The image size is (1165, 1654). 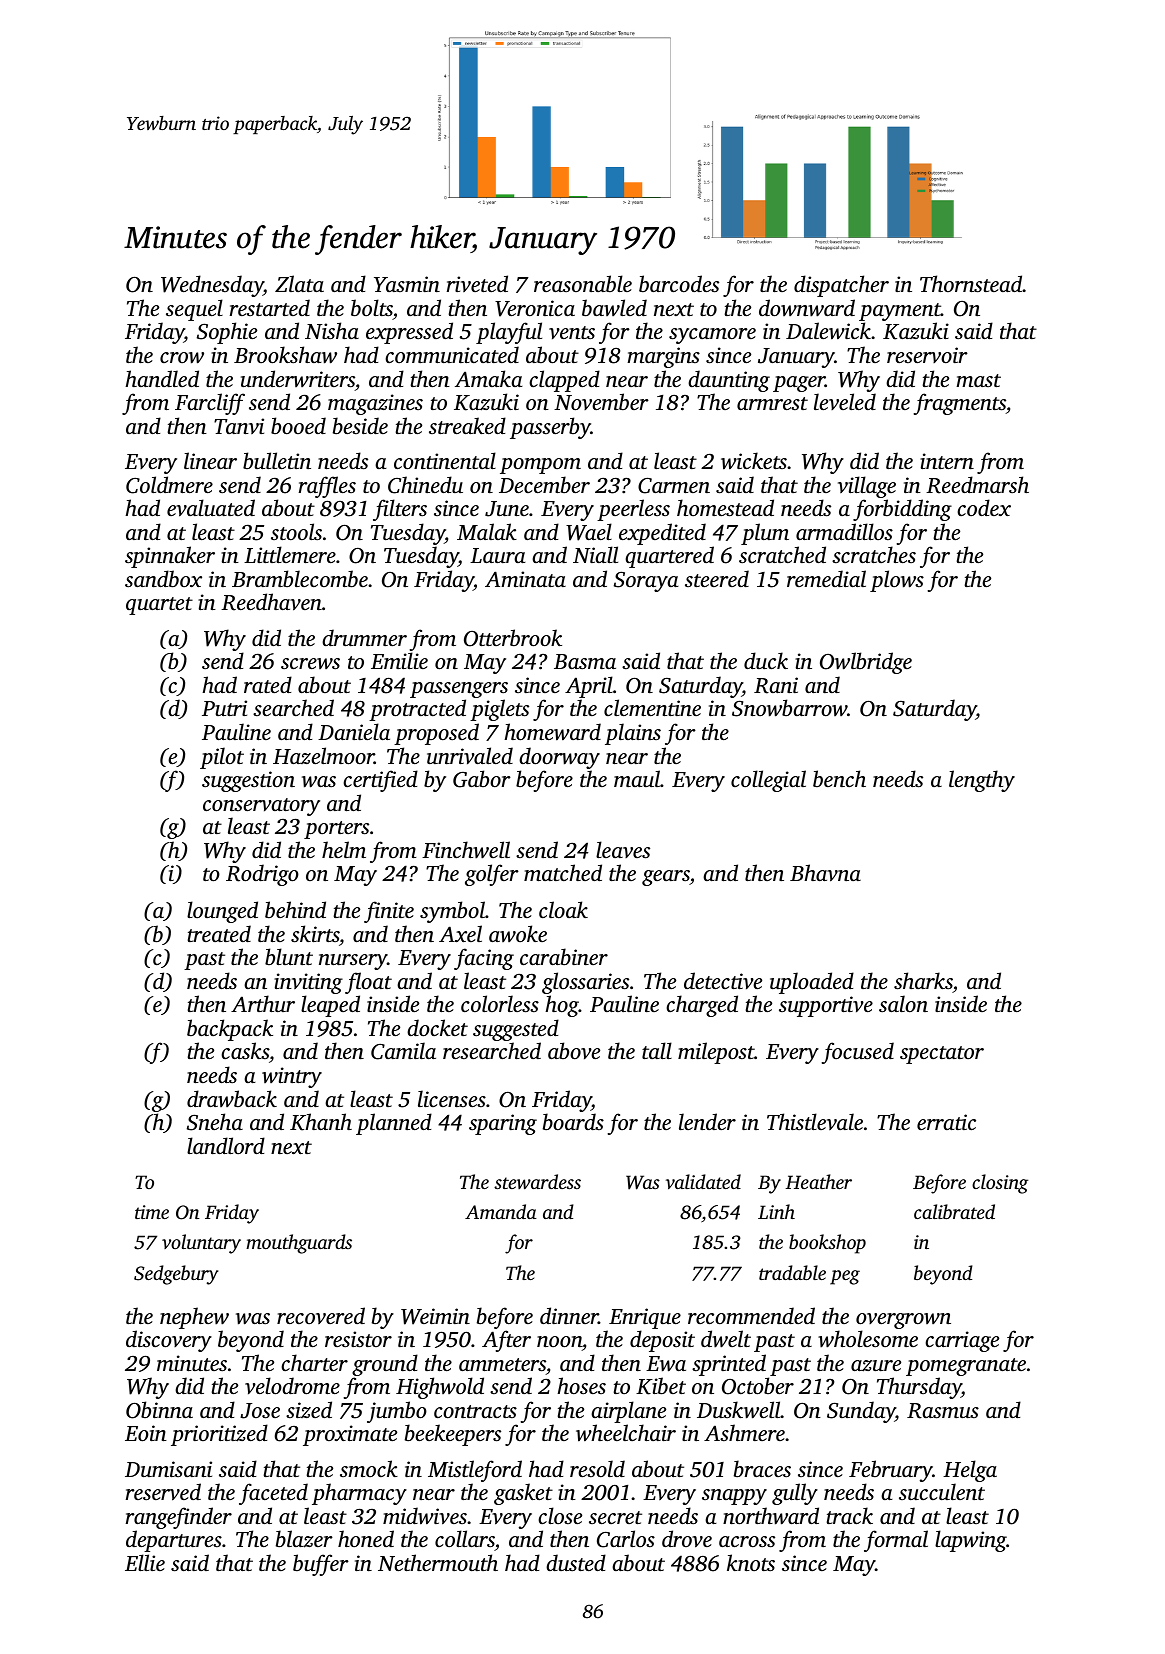 I want to click on Owlbridge, so click(x=866, y=663).
